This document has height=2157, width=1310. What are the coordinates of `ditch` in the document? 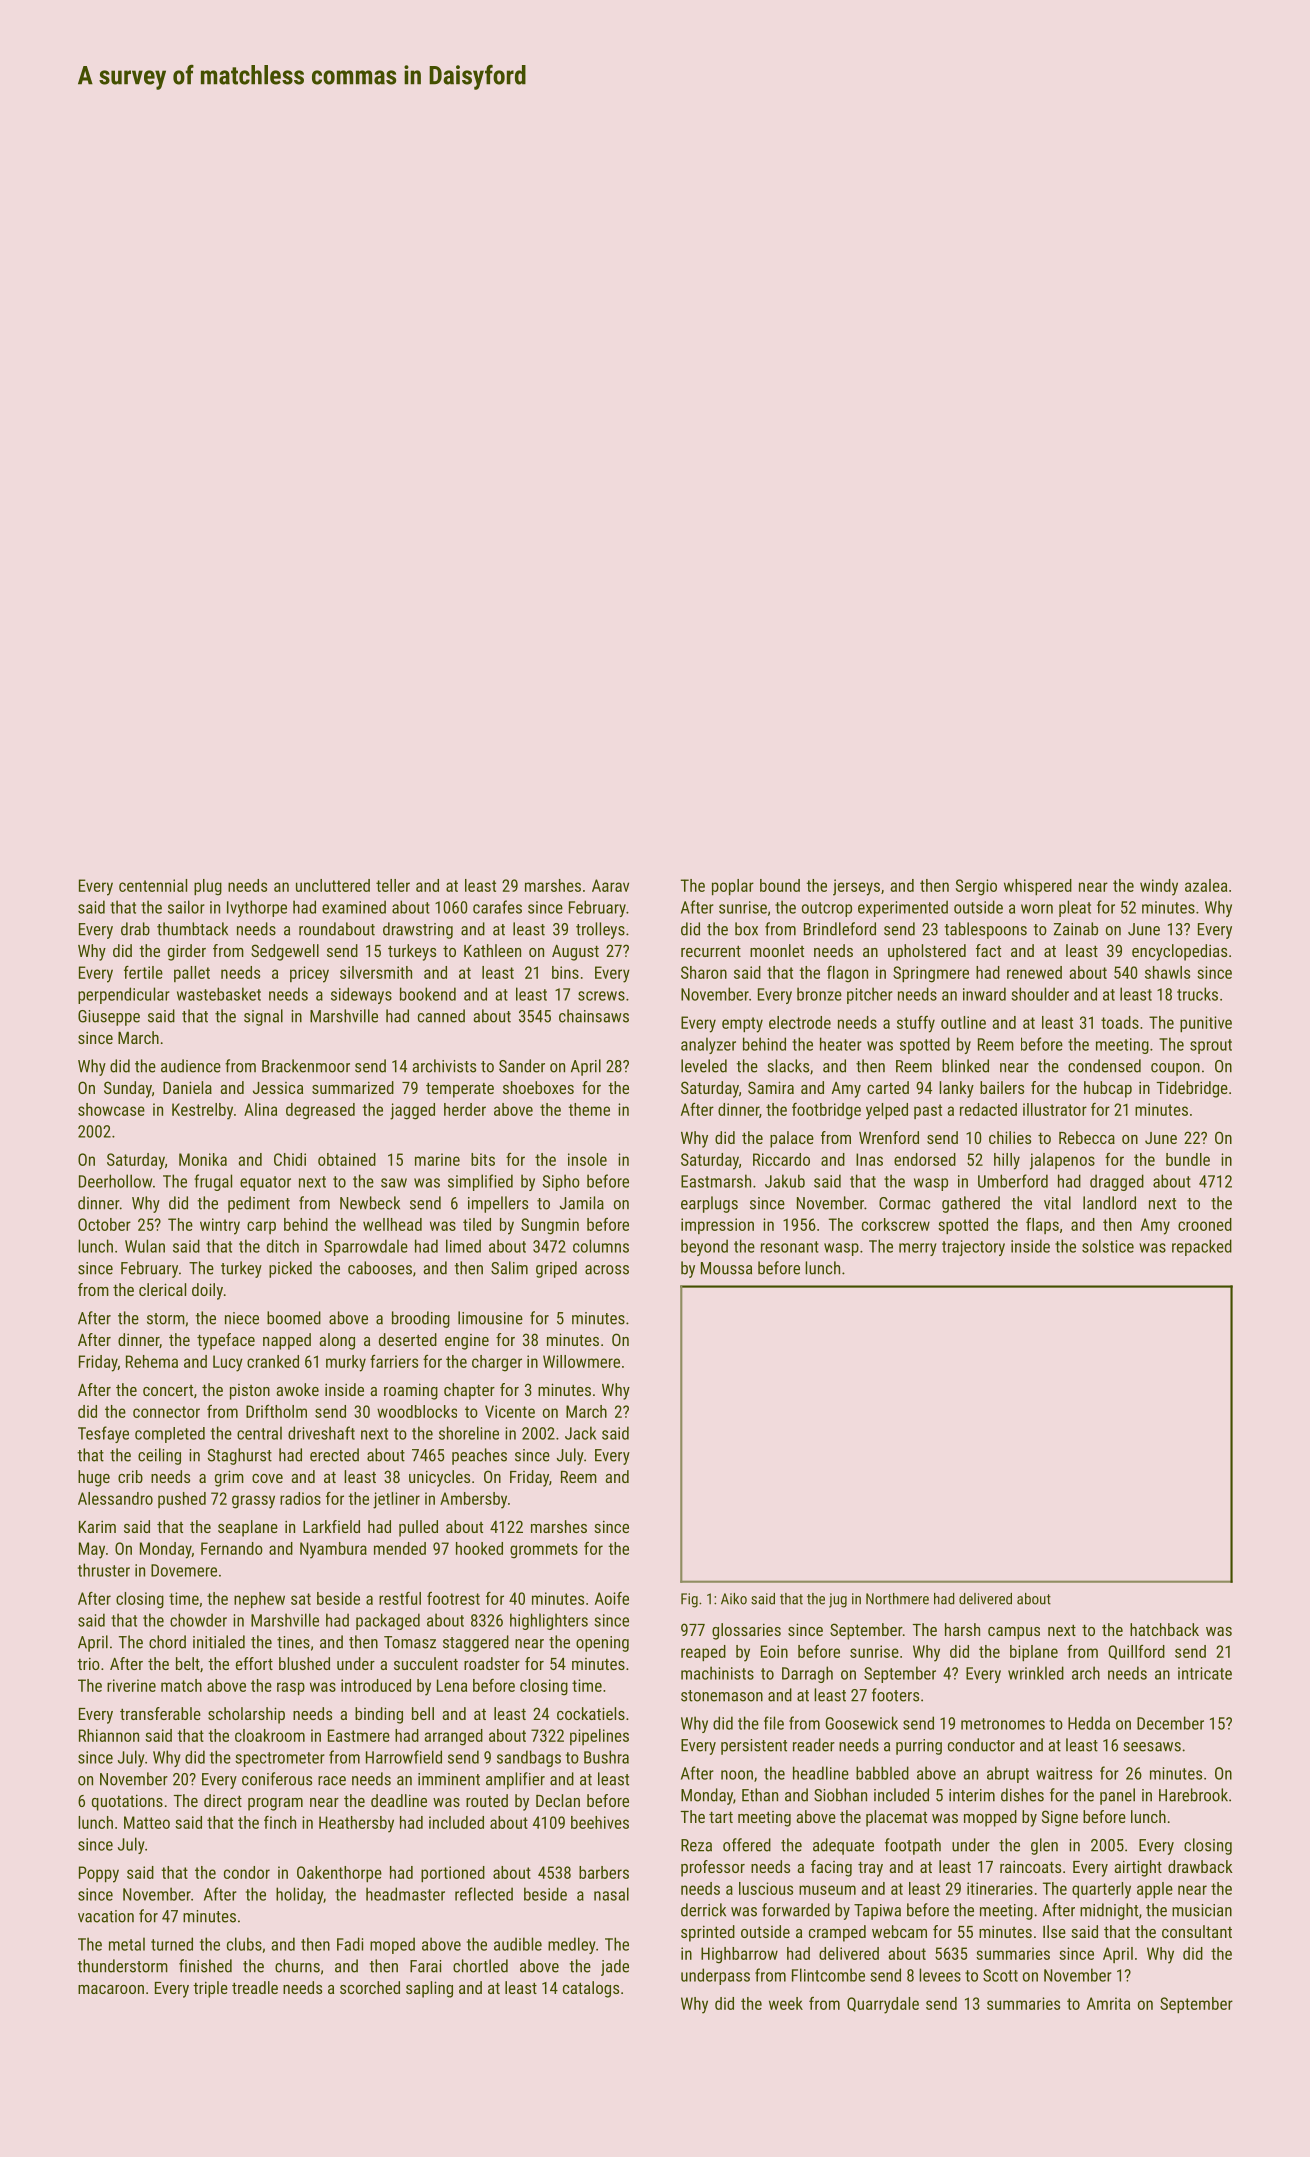 It's located at (283, 1246).
